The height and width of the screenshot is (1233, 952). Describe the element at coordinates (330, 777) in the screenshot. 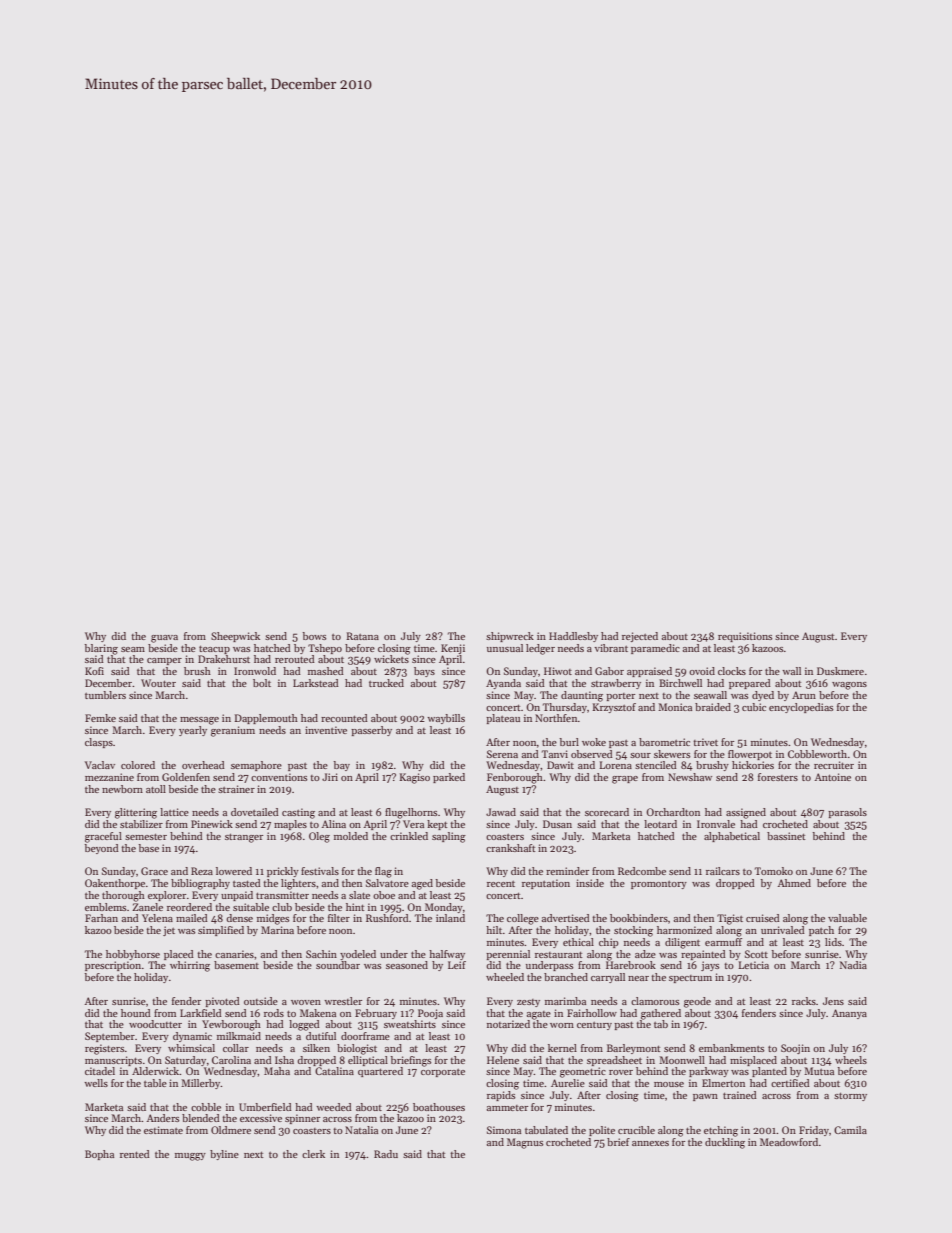

I see `Jiri` at that location.
